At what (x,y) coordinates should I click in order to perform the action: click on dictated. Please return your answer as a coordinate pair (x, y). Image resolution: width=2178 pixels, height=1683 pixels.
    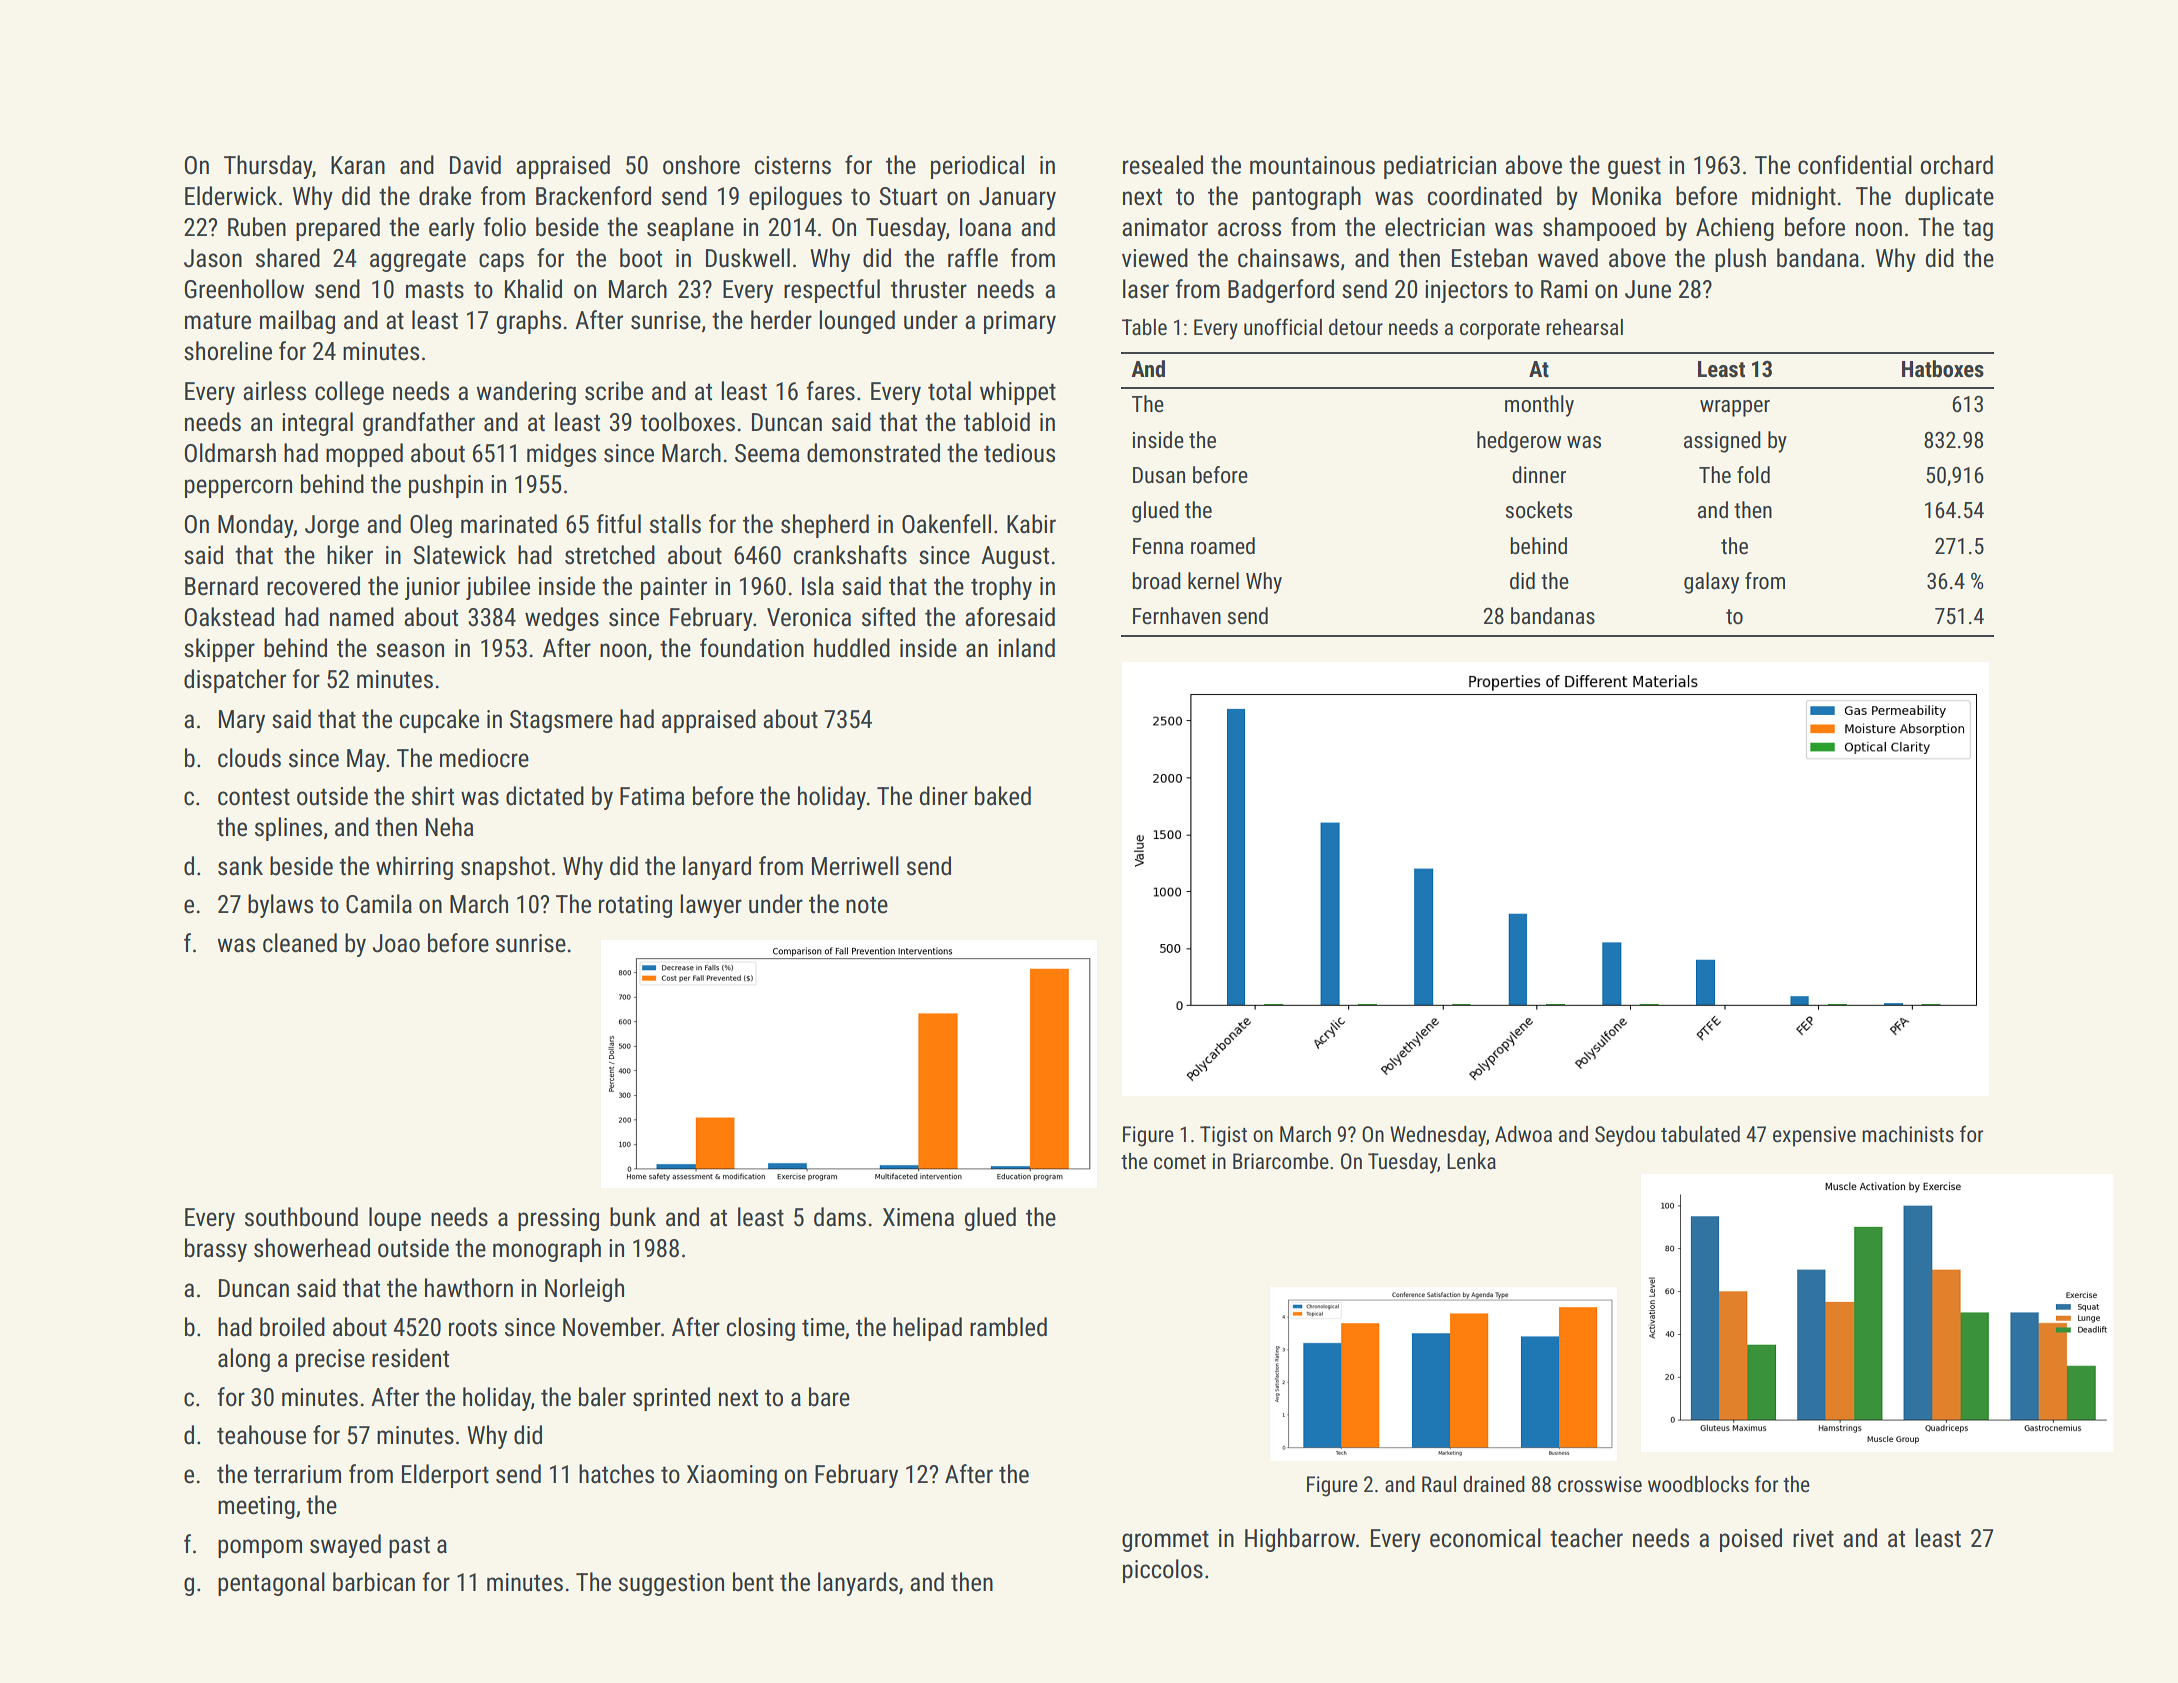
    Looking at the image, I should click on (545, 796).
